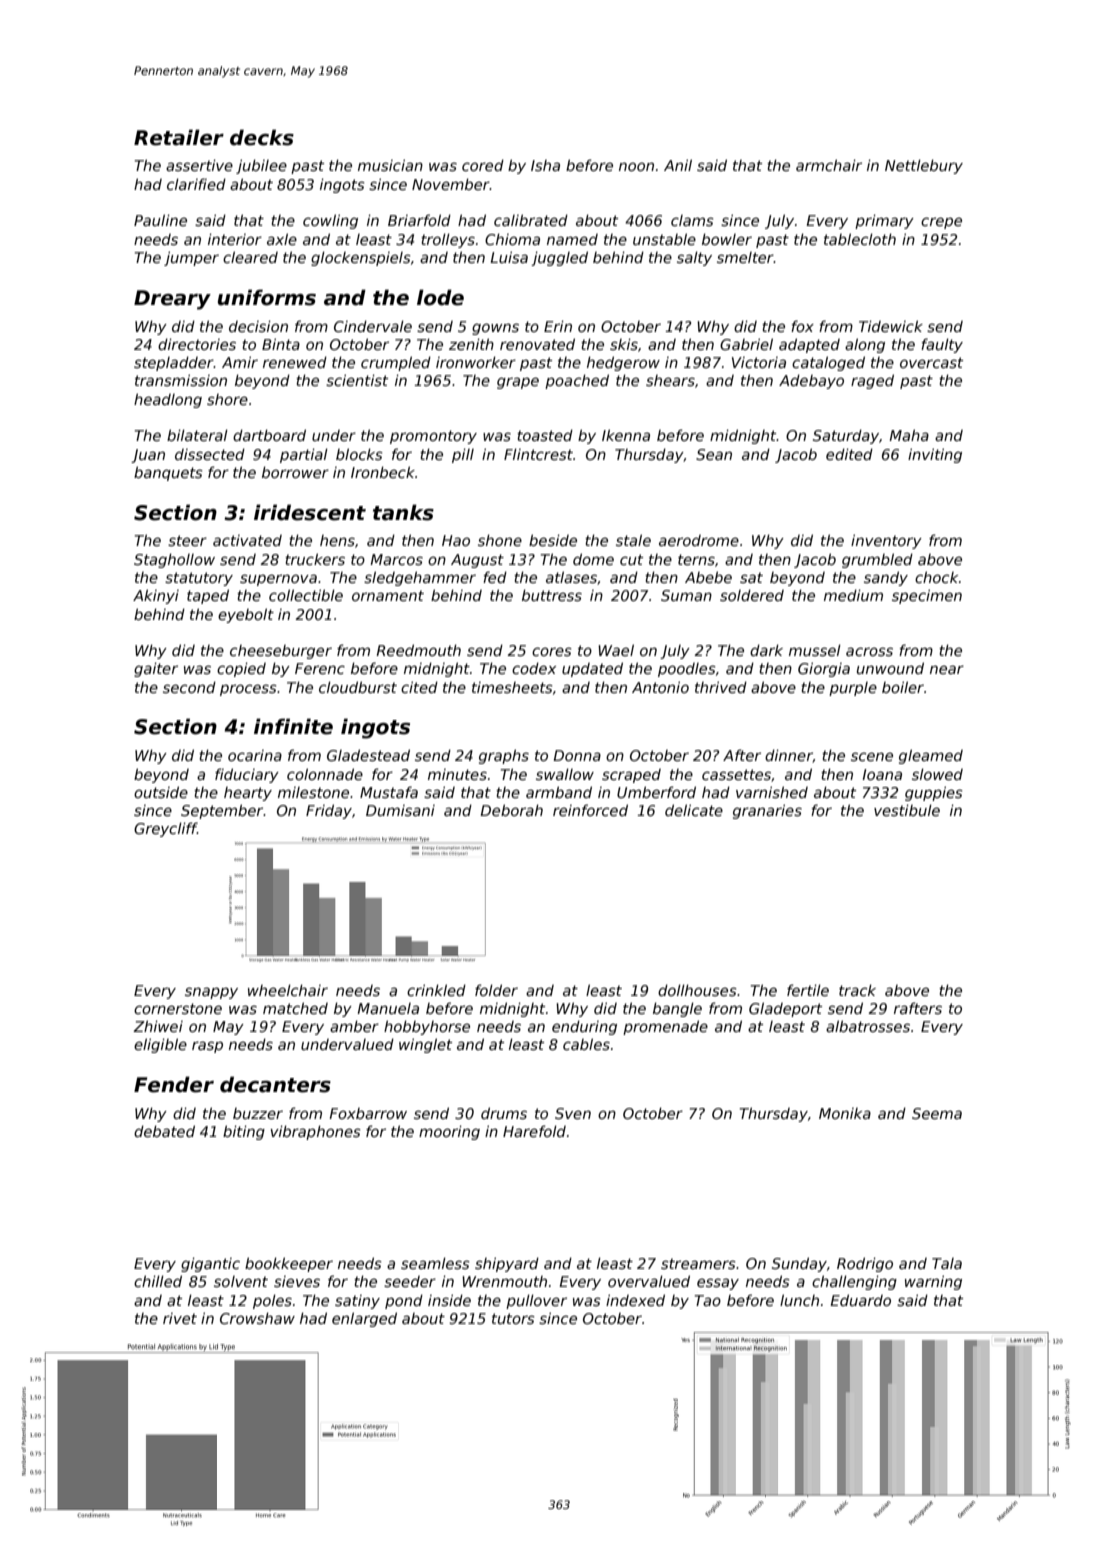 The width and height of the screenshot is (1097, 1552). What do you see at coordinates (164, 1131) in the screenshot?
I see `debated` at bounding box center [164, 1131].
